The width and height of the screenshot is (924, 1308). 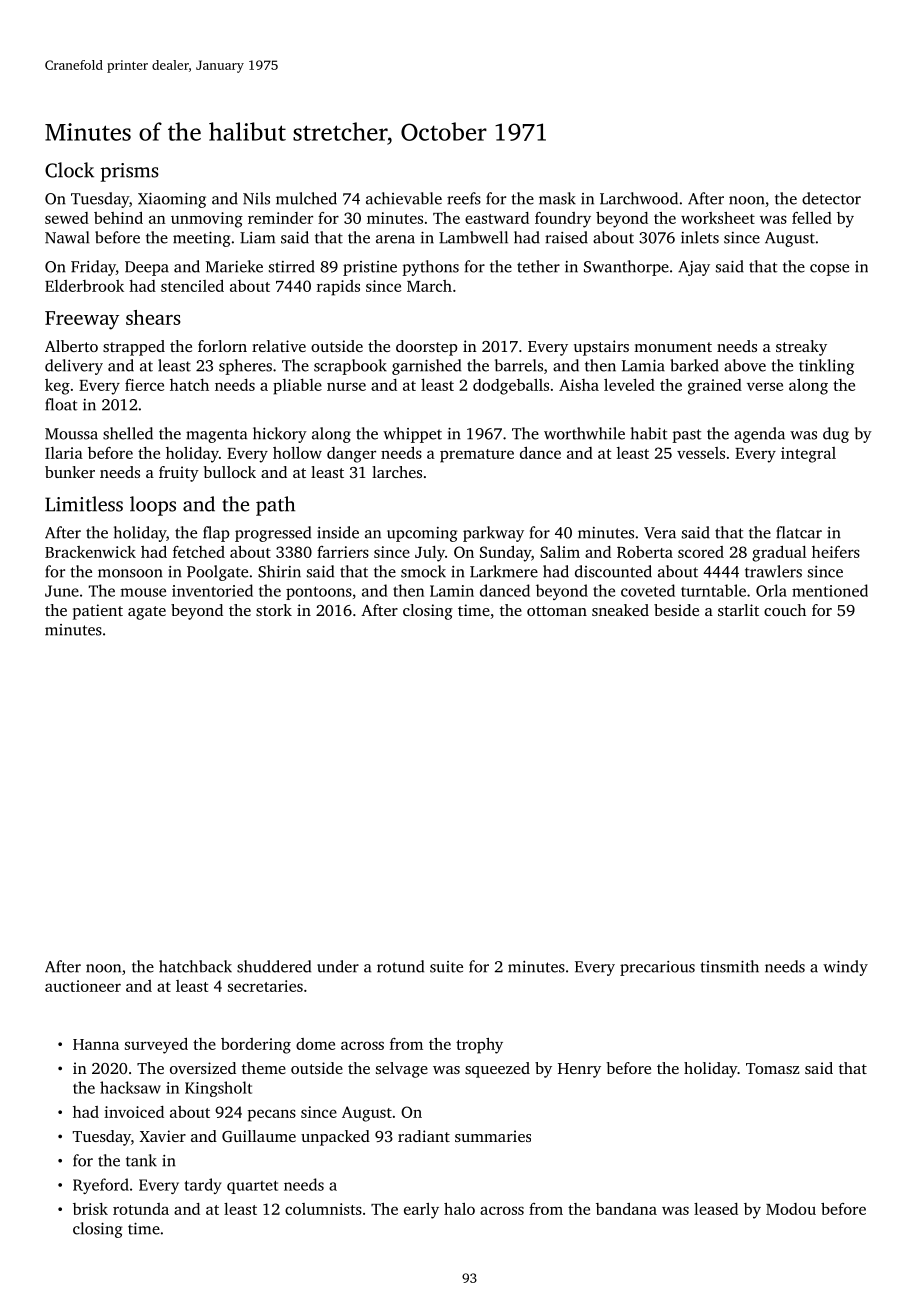 What do you see at coordinates (446, 967) in the screenshot?
I see `suite` at bounding box center [446, 967].
